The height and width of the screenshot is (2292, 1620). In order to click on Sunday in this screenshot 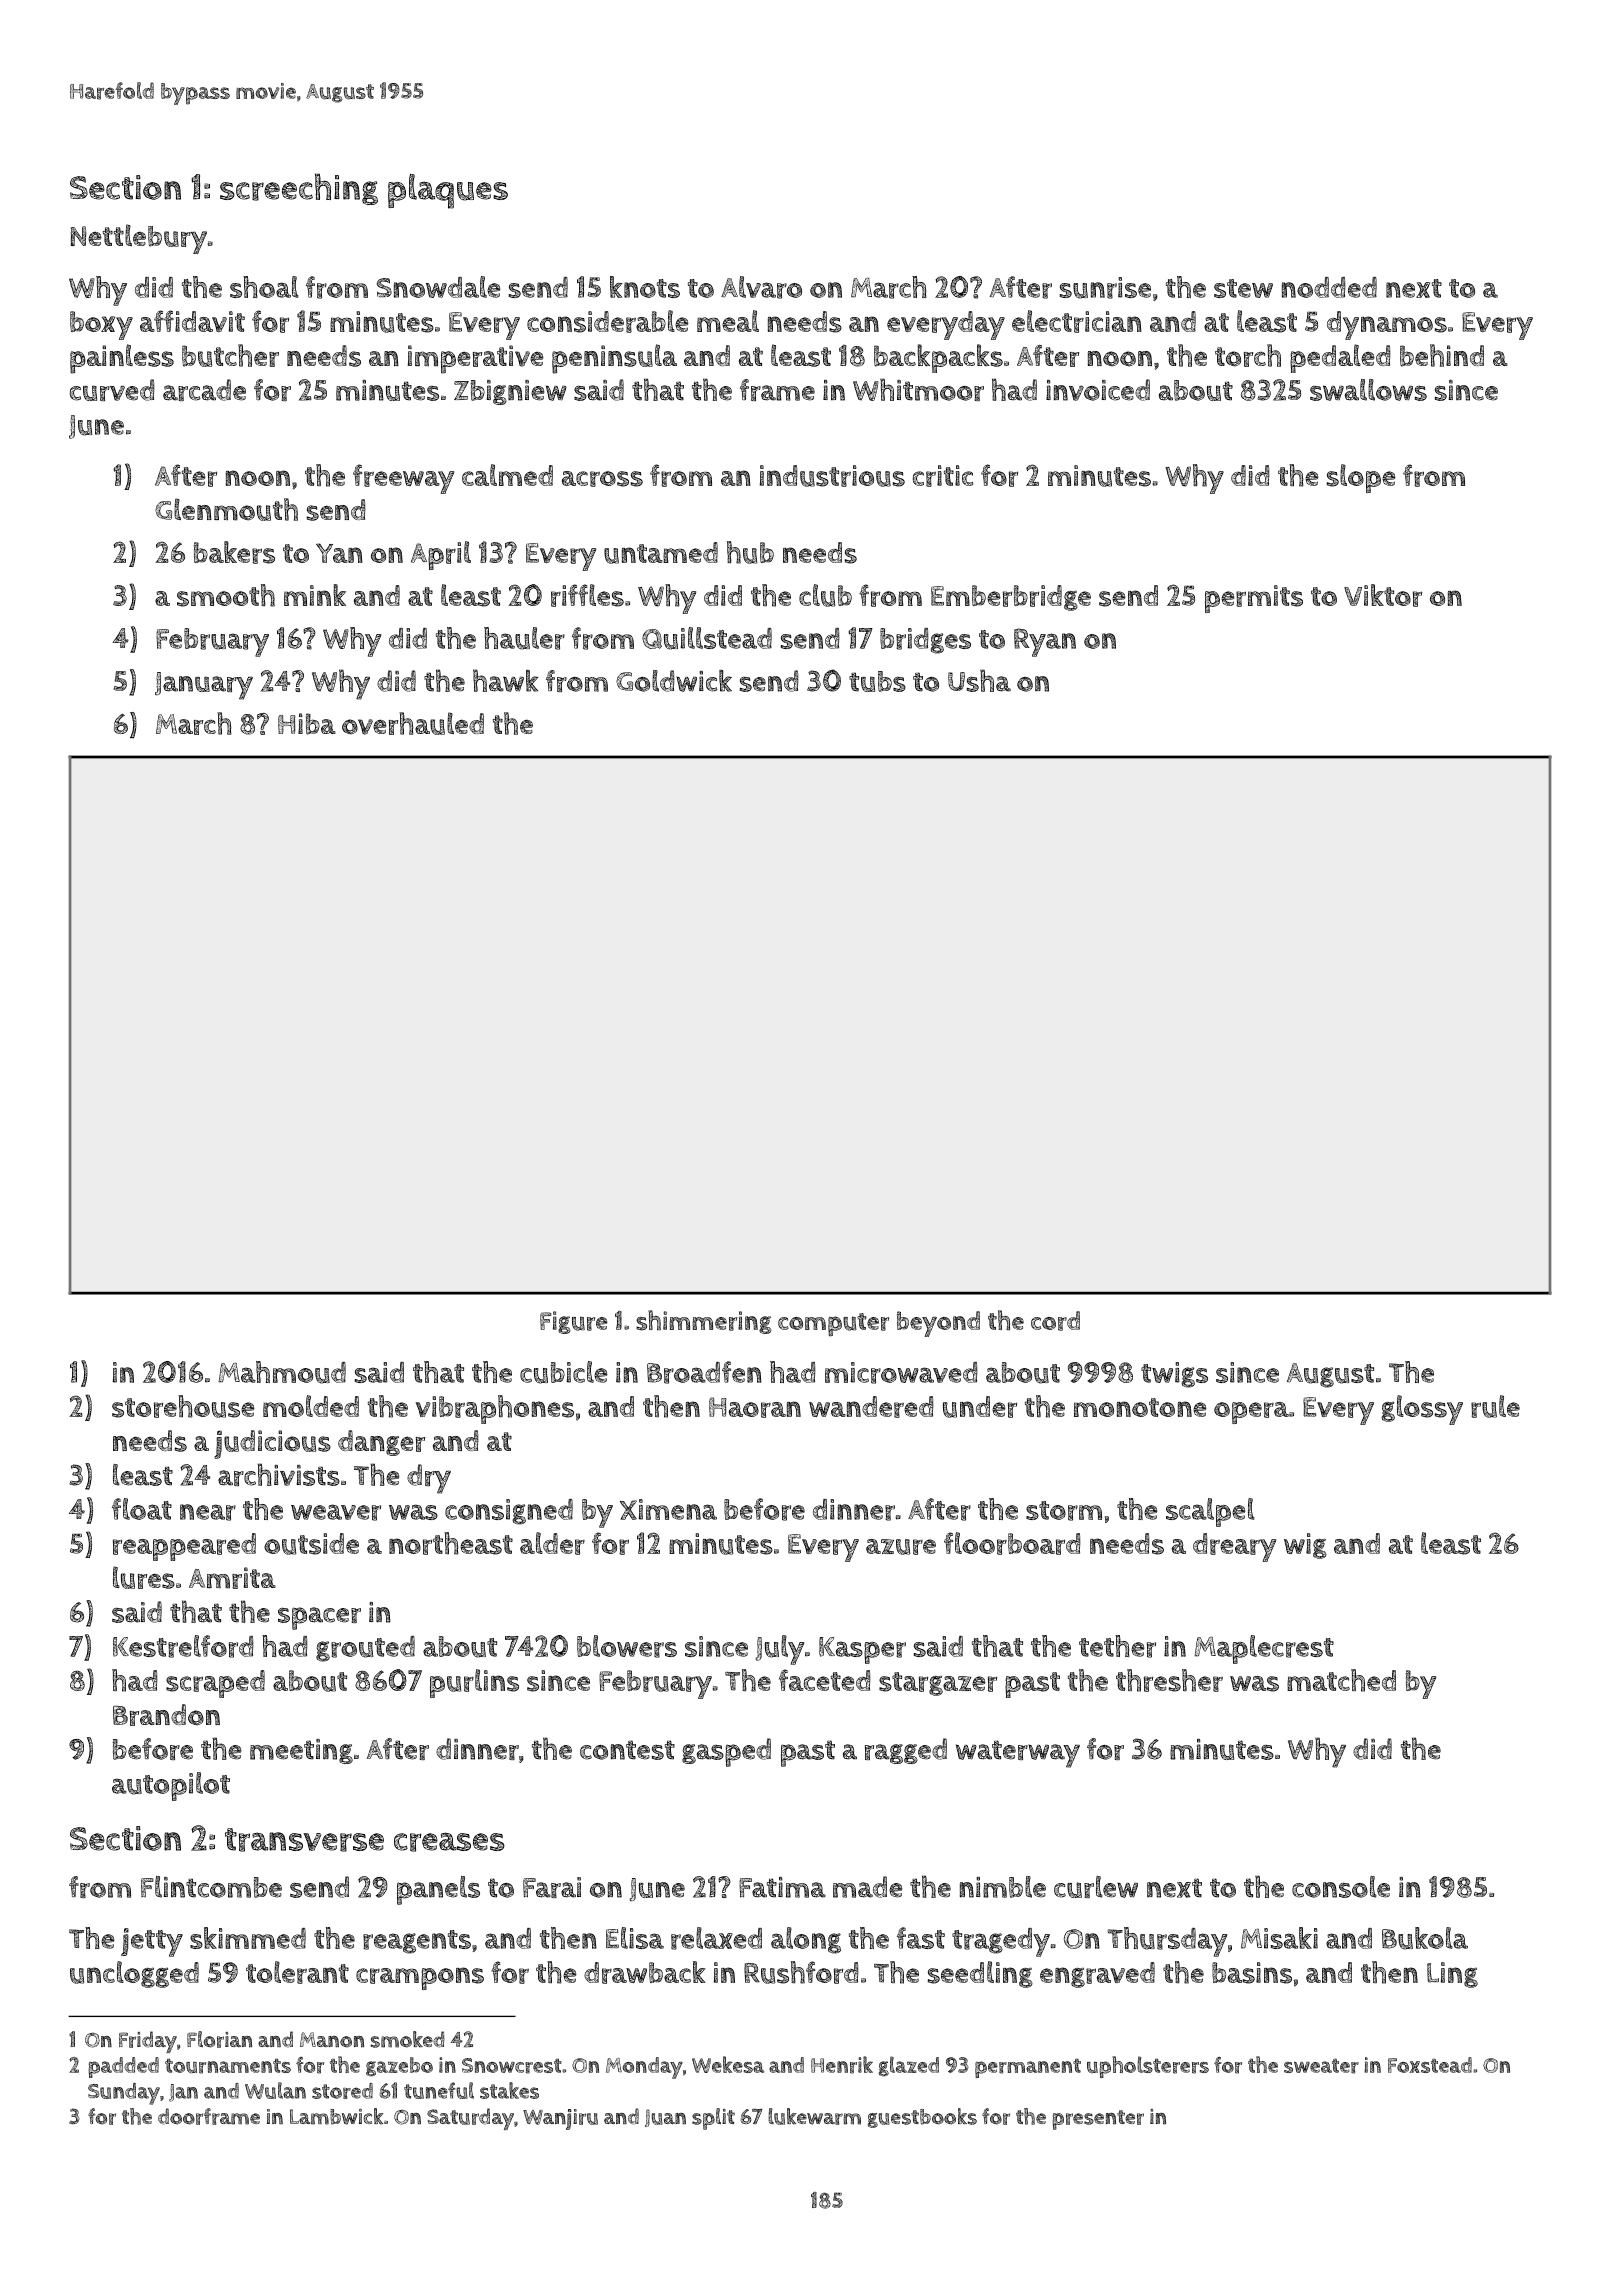, I will do `click(124, 2094)`.
